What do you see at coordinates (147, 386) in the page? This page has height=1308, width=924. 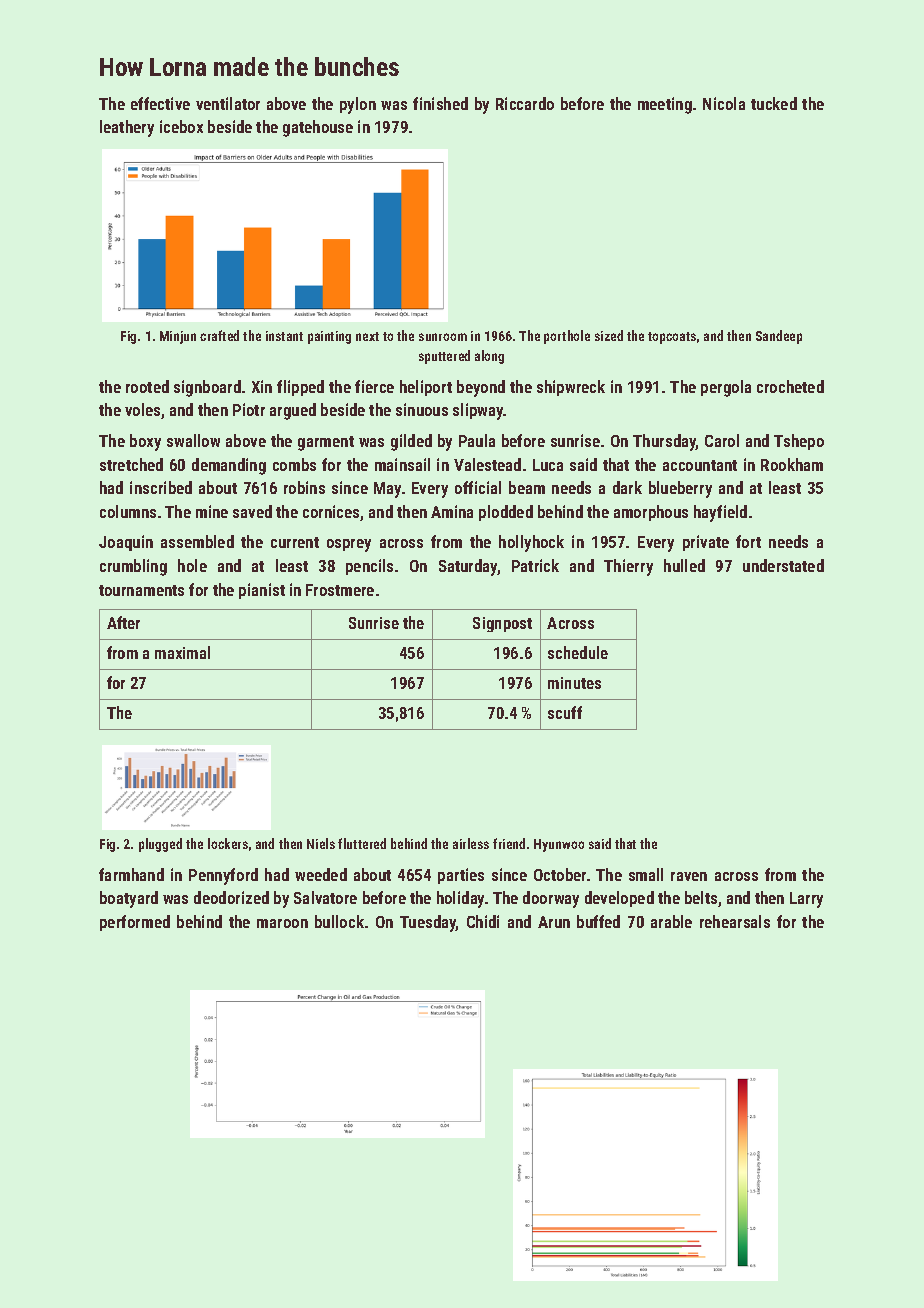 I see `rooted` at bounding box center [147, 386].
